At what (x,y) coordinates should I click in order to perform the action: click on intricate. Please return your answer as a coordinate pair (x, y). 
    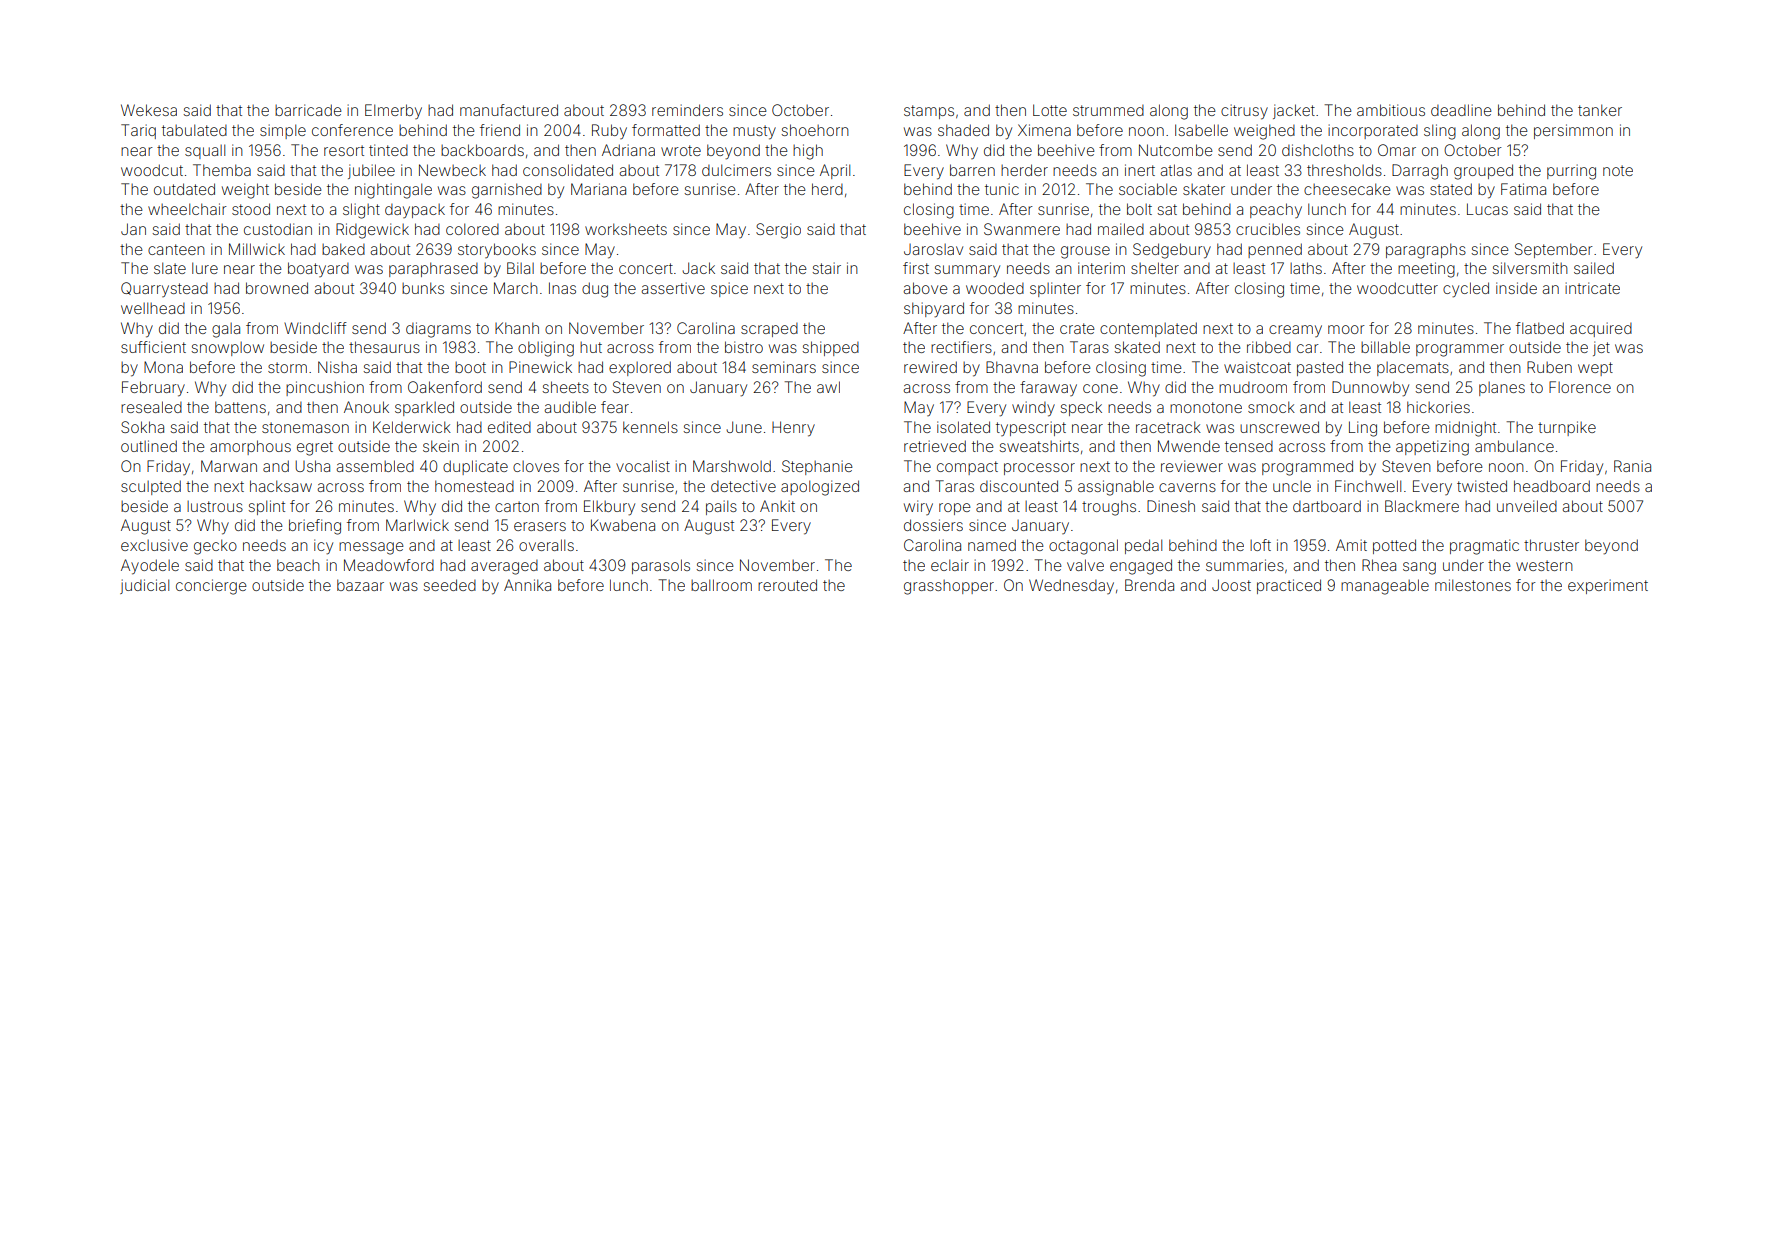
    Looking at the image, I should click on (1592, 288).
